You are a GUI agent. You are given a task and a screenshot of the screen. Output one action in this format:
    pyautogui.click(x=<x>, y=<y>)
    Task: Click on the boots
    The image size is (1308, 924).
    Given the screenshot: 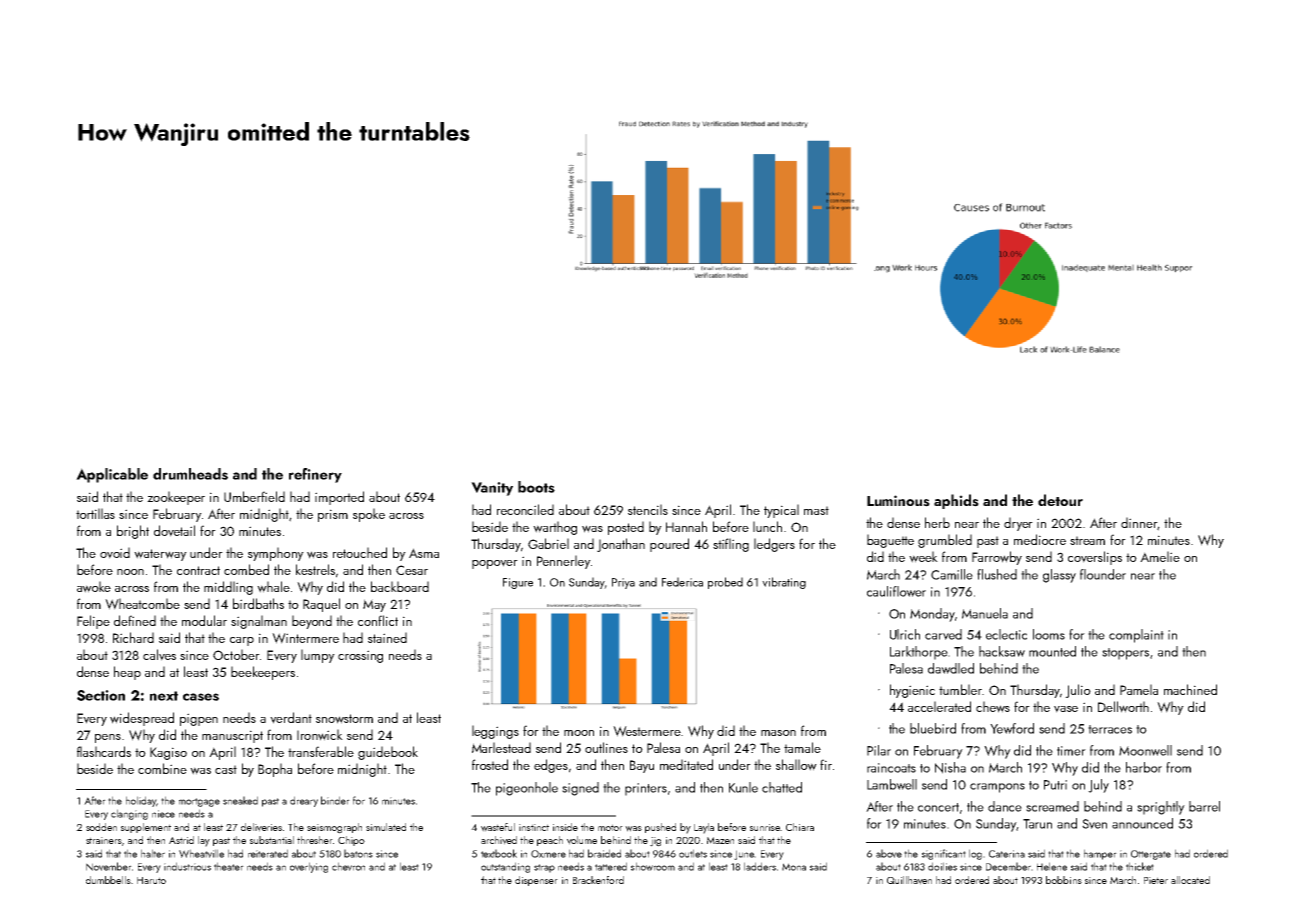 What is the action you would take?
    pyautogui.click(x=536, y=487)
